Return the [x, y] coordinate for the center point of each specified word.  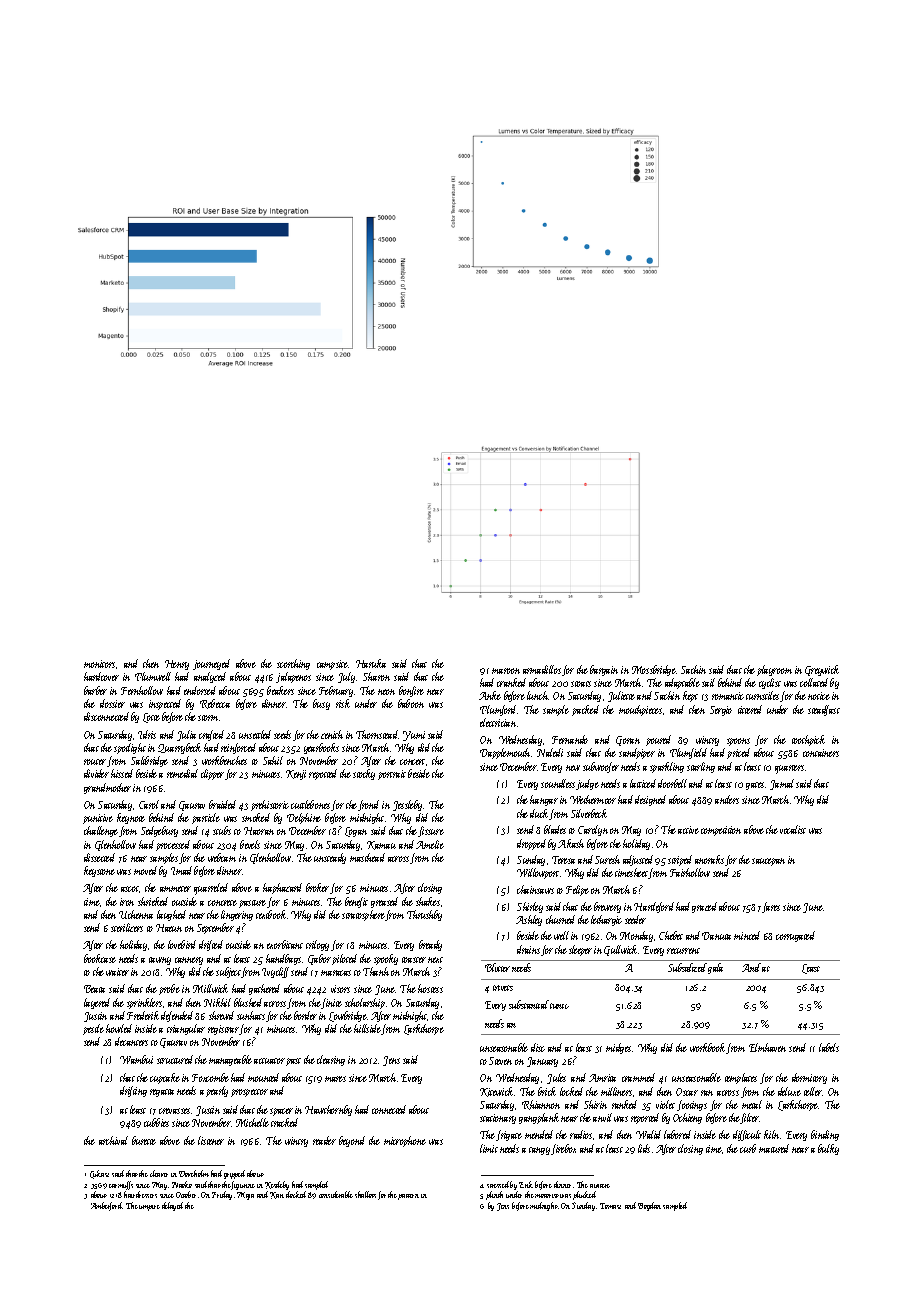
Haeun [169, 928]
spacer [281, 1112]
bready [430, 945]
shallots [365, 1194]
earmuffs [121, 1185]
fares [771, 907]
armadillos [542, 669]
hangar [544, 800]
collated [814, 682]
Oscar [687, 1092]
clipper [212, 774]
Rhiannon [541, 1105]
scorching [293, 664]
